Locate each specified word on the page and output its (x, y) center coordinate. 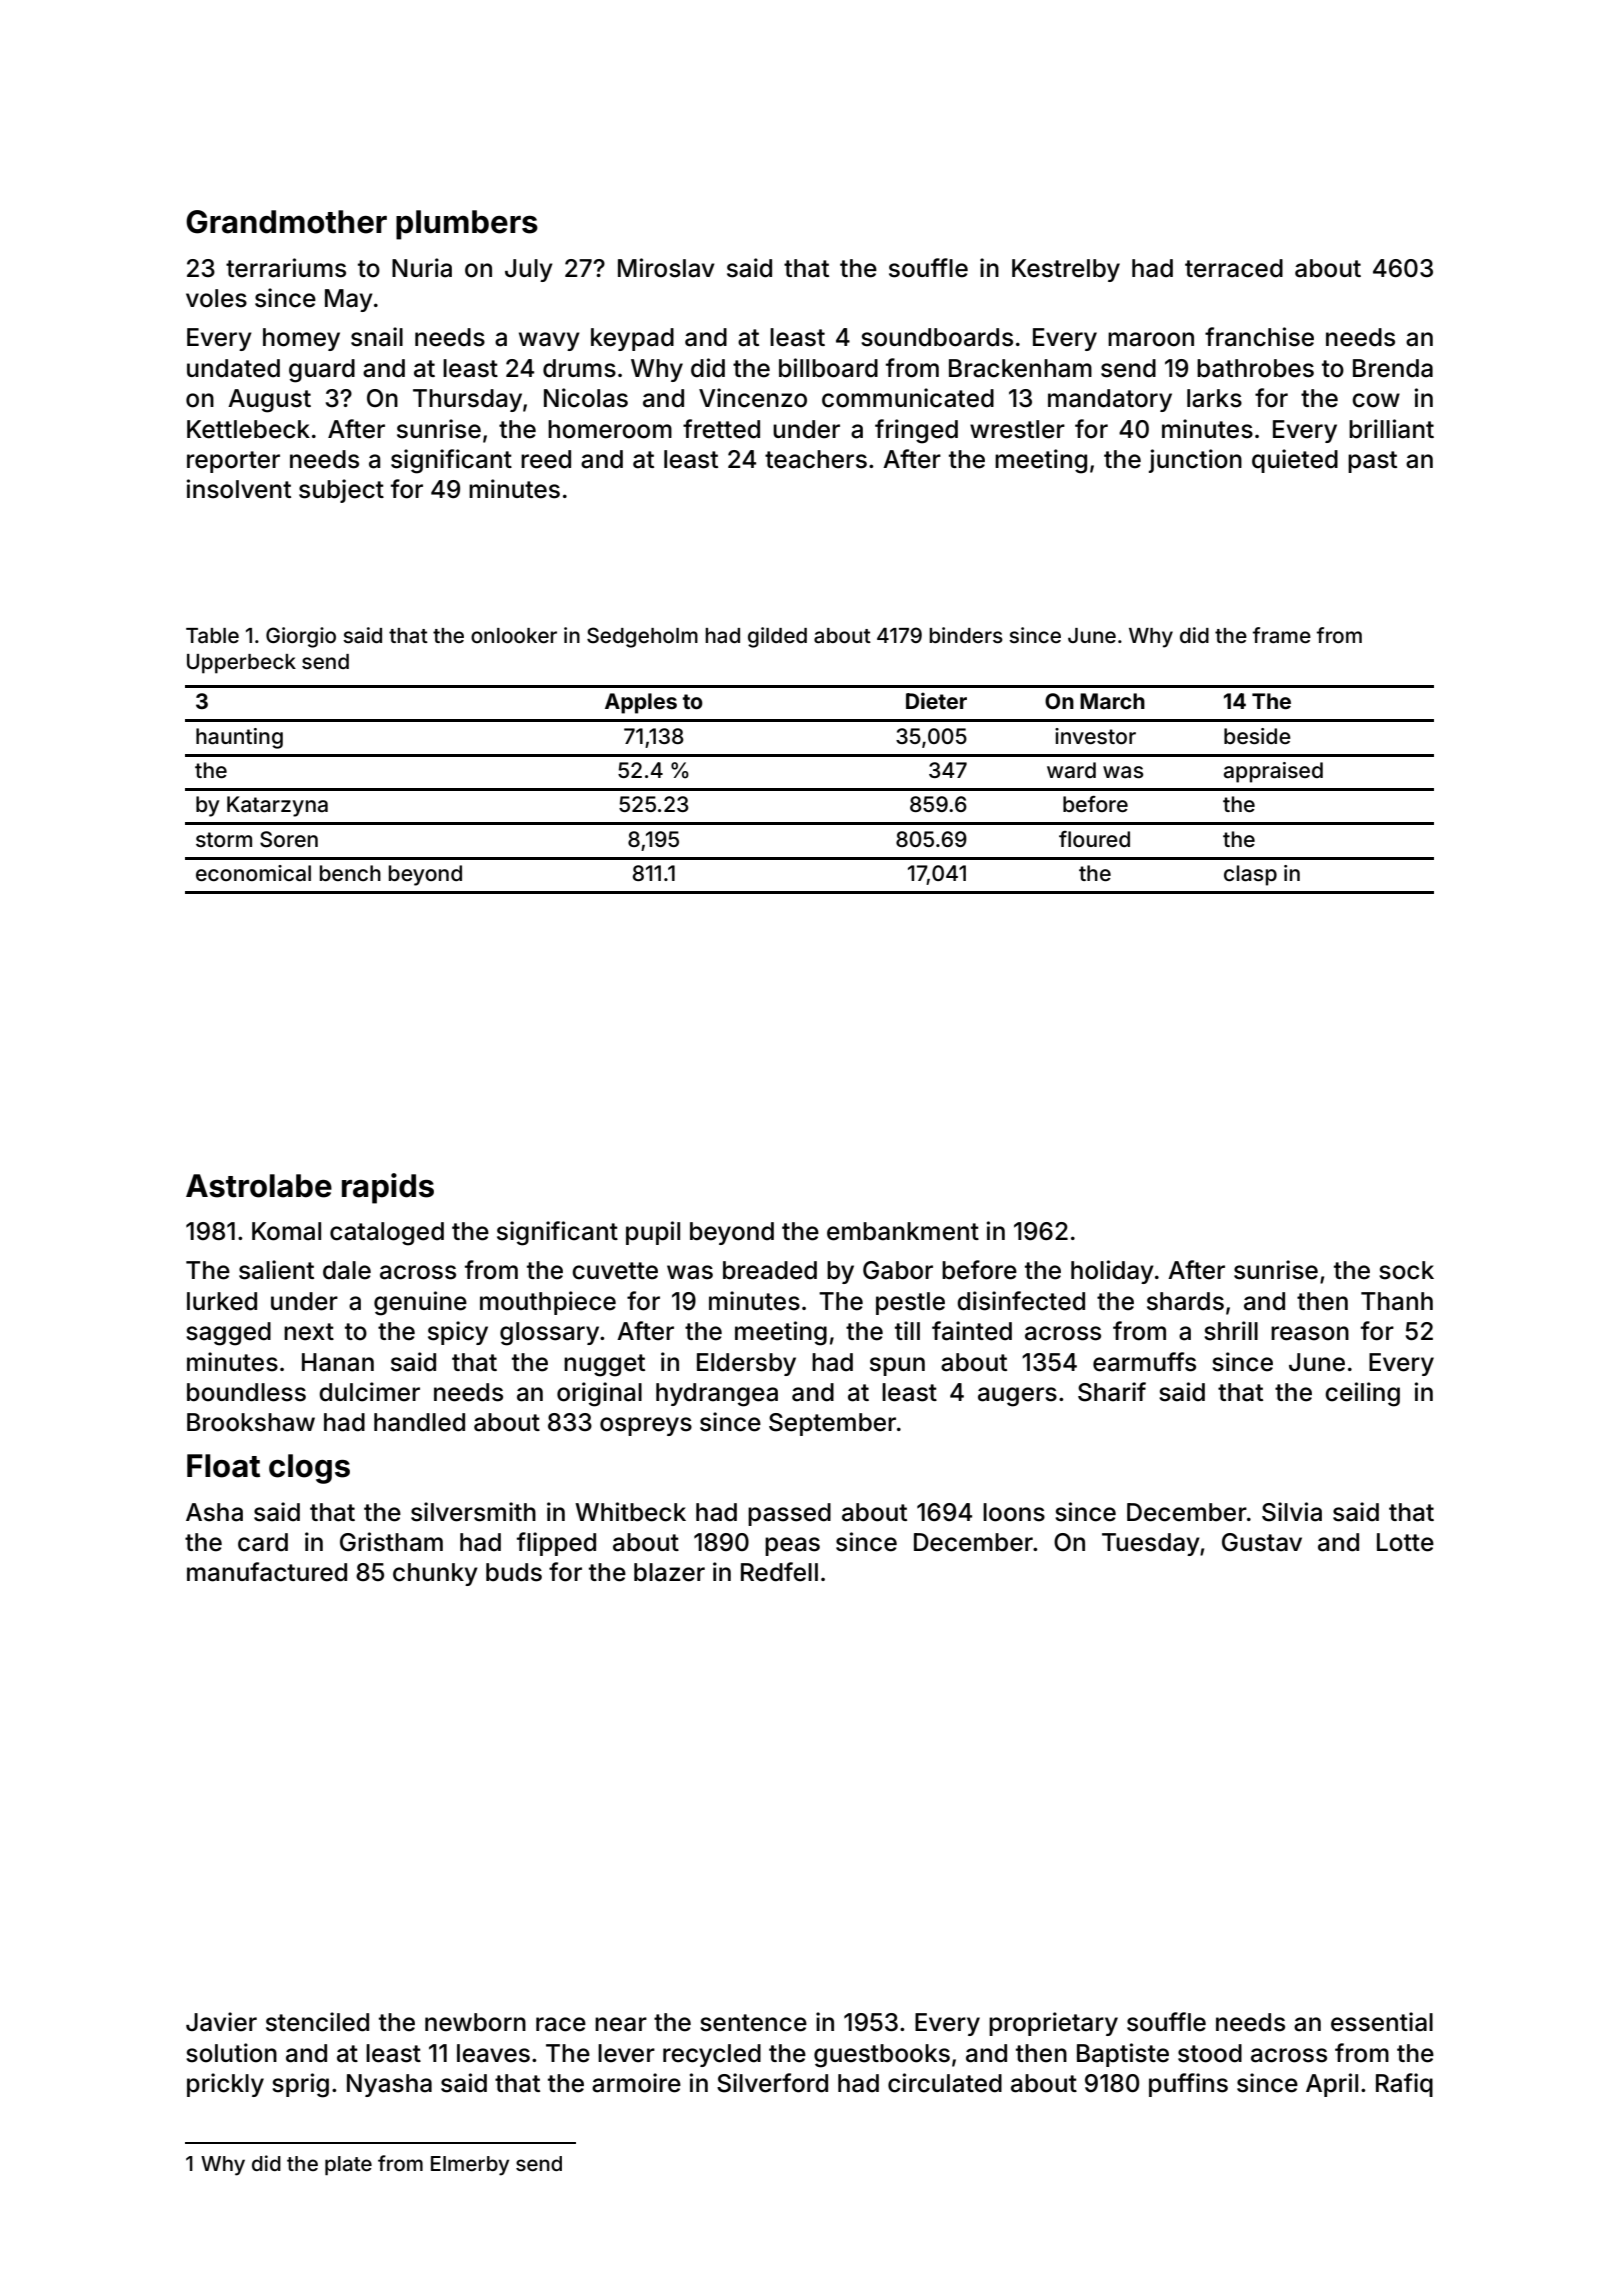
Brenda (1393, 368)
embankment (903, 1231)
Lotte (1405, 1542)
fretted (721, 429)
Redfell (779, 1572)
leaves (493, 2053)
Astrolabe (259, 1186)
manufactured (267, 1572)
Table (212, 635)
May (349, 300)
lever (626, 2053)
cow (1376, 400)
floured (1094, 839)
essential (1382, 2022)
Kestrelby (1066, 270)
